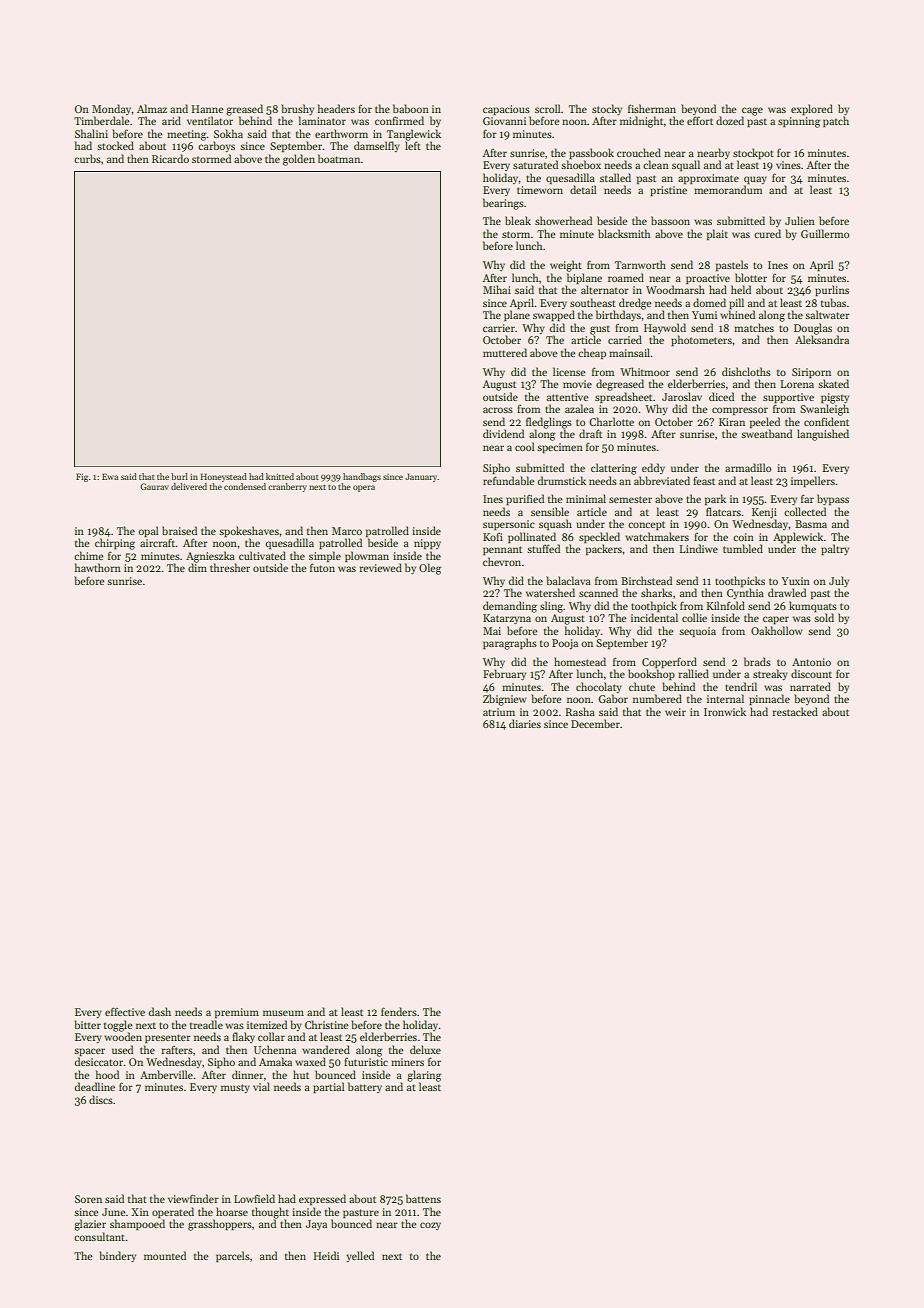  What do you see at coordinates (152, 108) in the image?
I see `Almaz` at bounding box center [152, 108].
